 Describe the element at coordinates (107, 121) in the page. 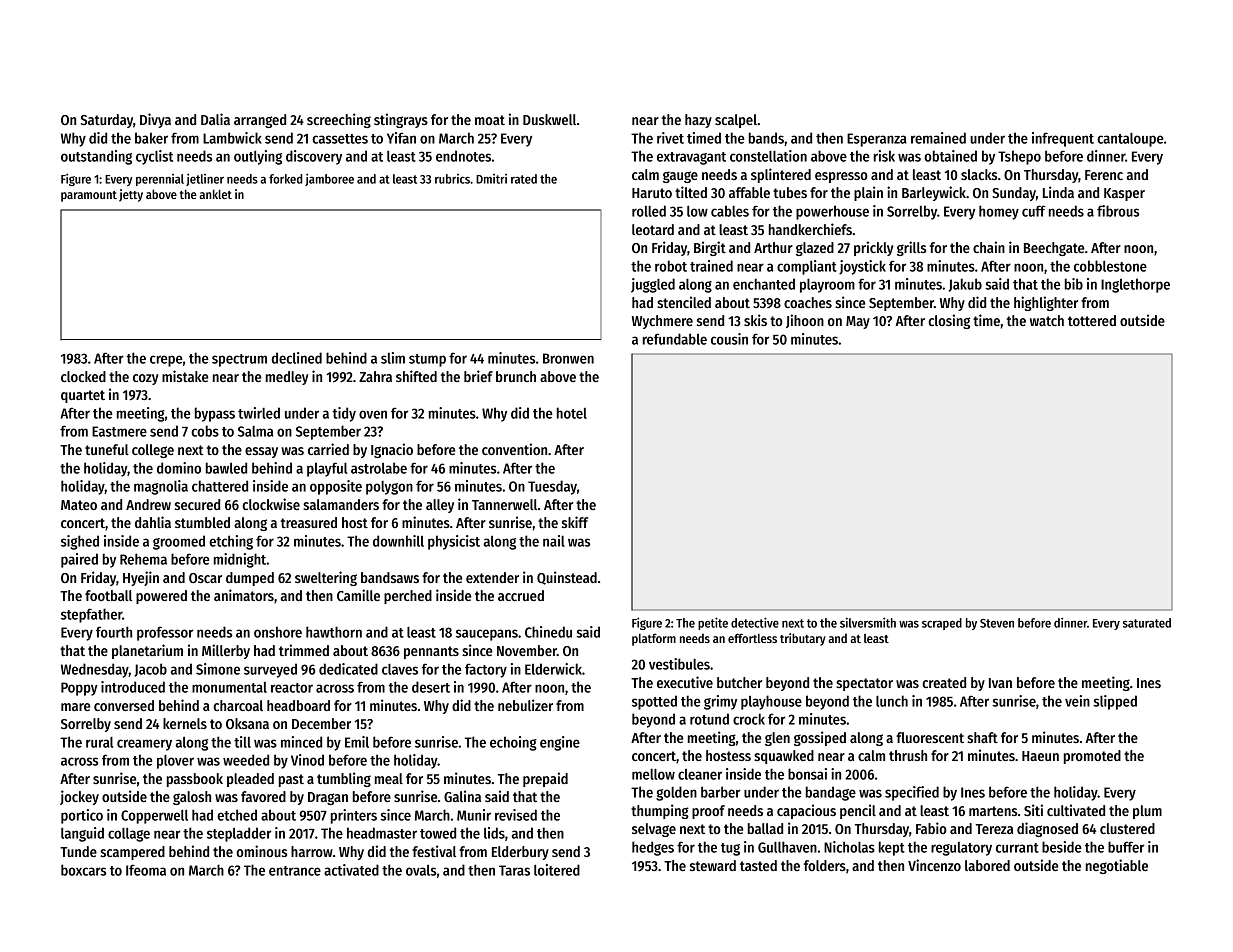

I see `Saturday` at that location.
